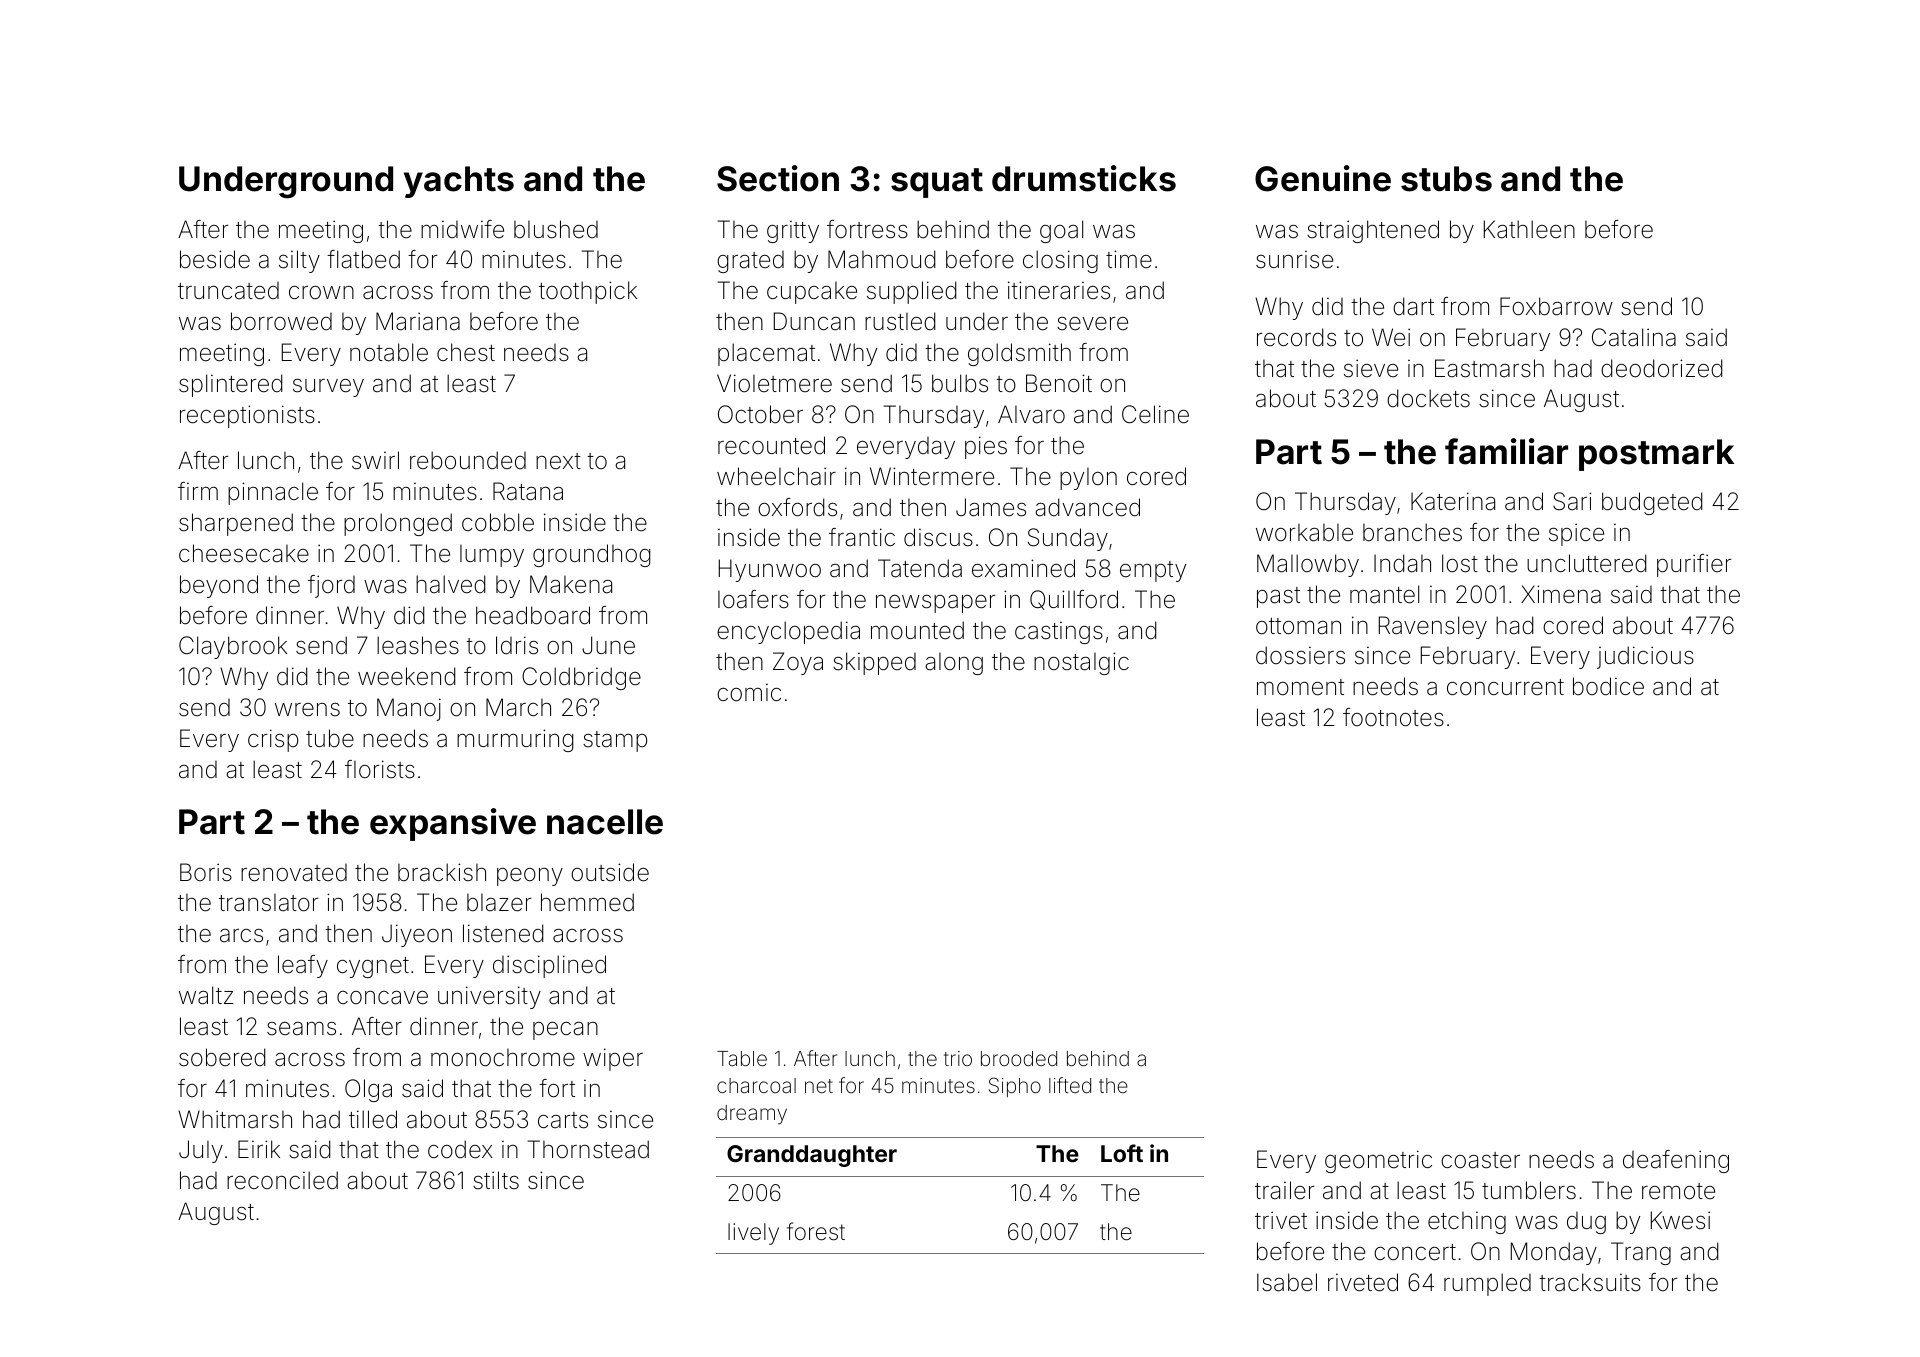 The image size is (1920, 1357). Describe the element at coordinates (1608, 686) in the document. I see `bodice` at that location.
